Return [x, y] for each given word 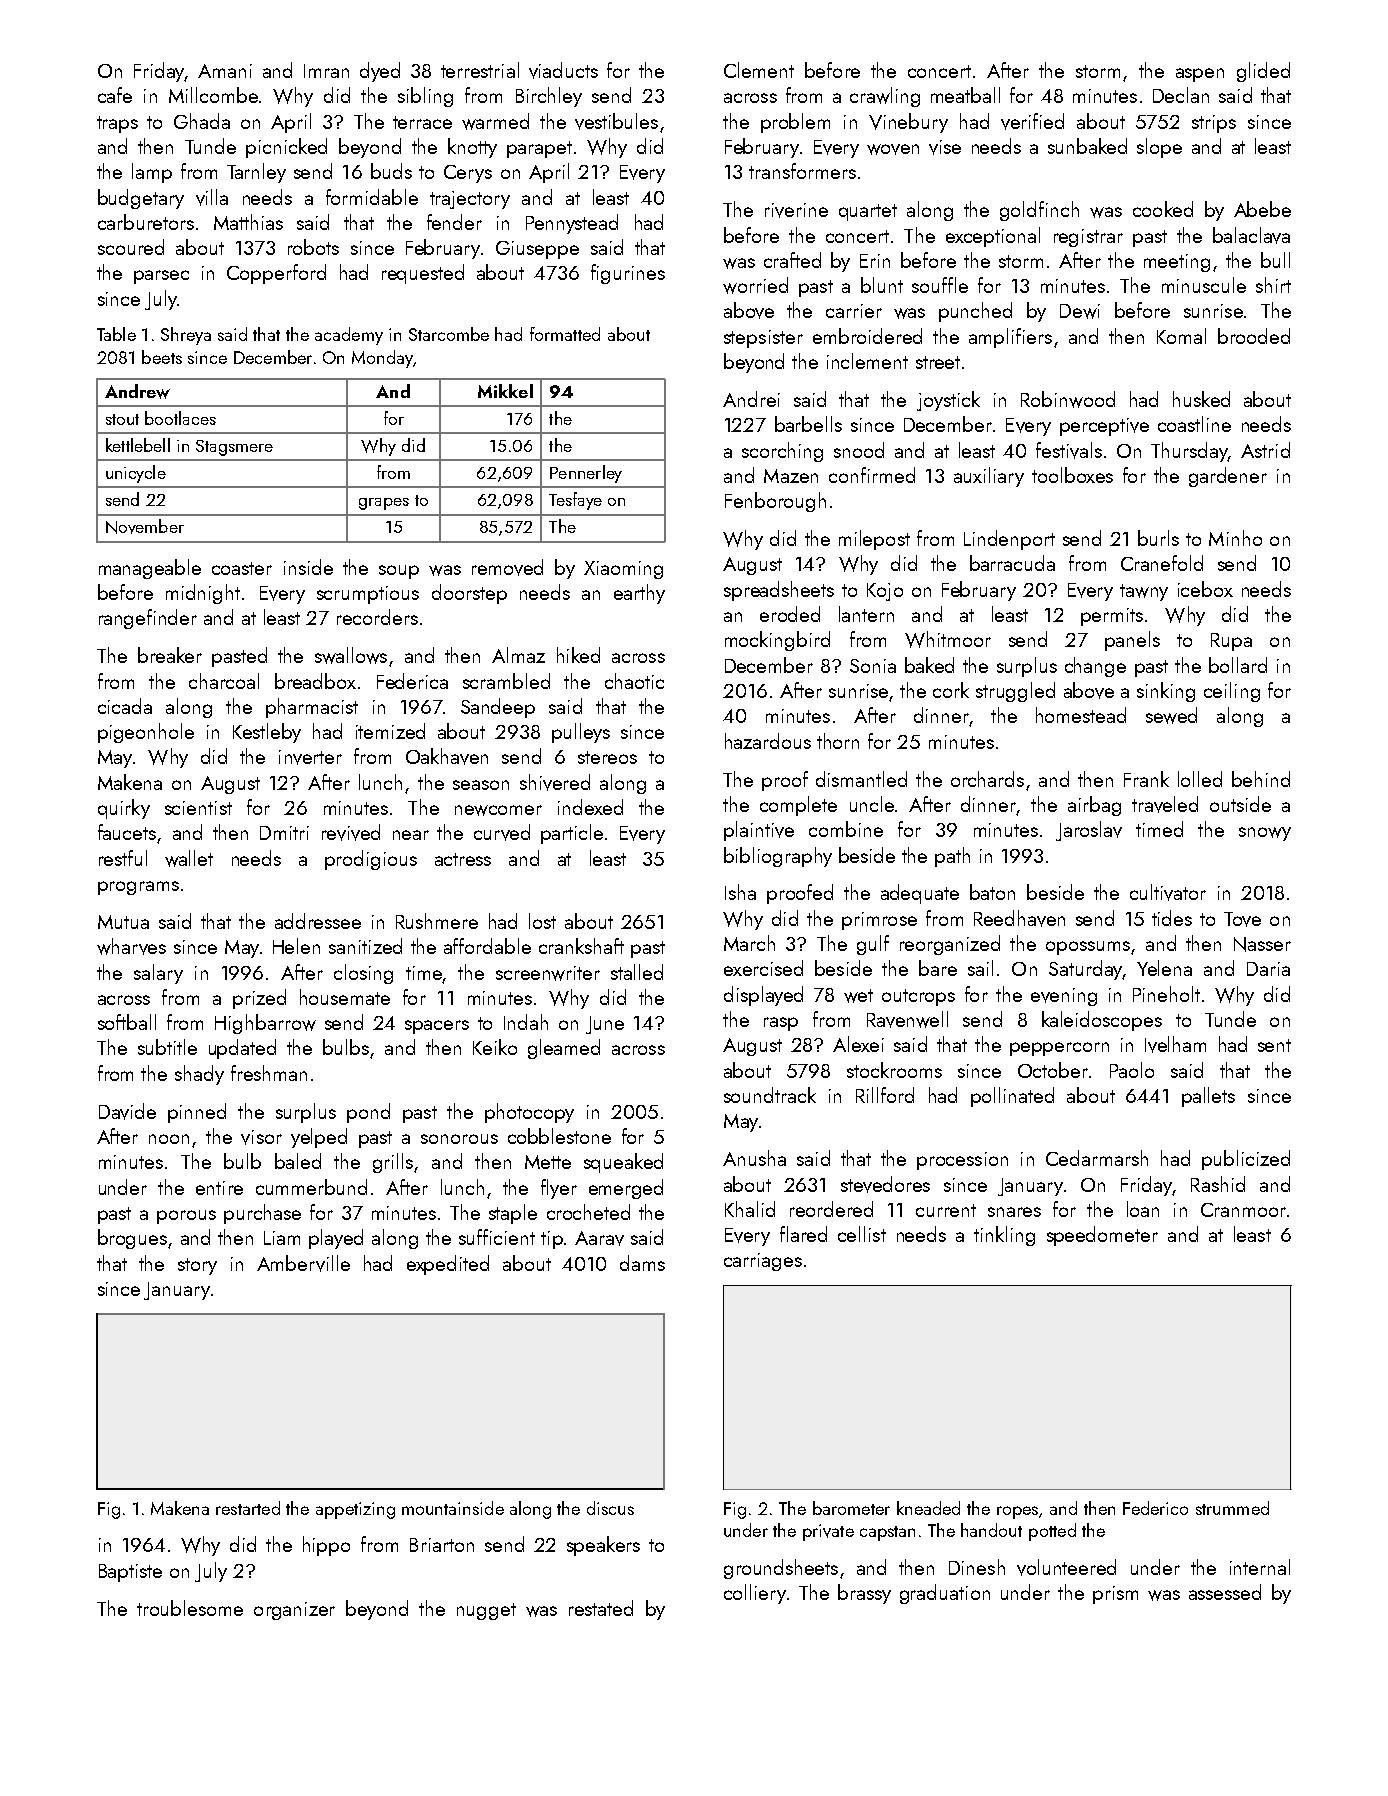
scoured [131, 247]
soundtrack [770, 1095]
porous [186, 1217]
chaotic [634, 681]
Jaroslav [1089, 831]
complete [798, 806]
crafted [792, 260]
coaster [242, 568]
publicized [1246, 1160]
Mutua [123, 922]
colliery [755, 1594]
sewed [1171, 715]
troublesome [190, 1608]
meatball [965, 95]
